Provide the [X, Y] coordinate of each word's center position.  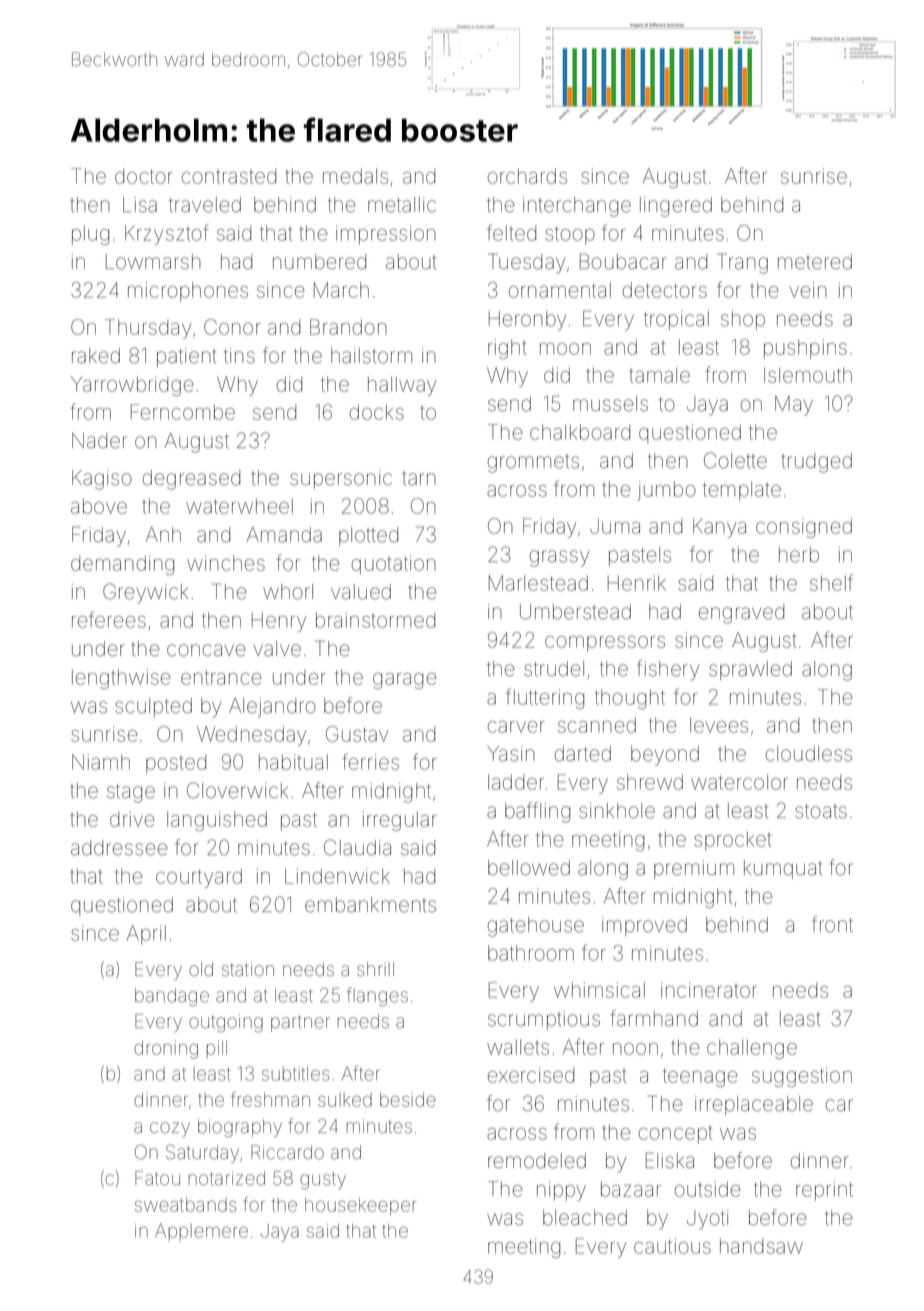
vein [808, 290]
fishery [668, 670]
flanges [377, 996]
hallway [402, 386]
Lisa [140, 205]
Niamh [101, 762]
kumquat [783, 869]
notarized [227, 1178]
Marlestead [538, 583]
